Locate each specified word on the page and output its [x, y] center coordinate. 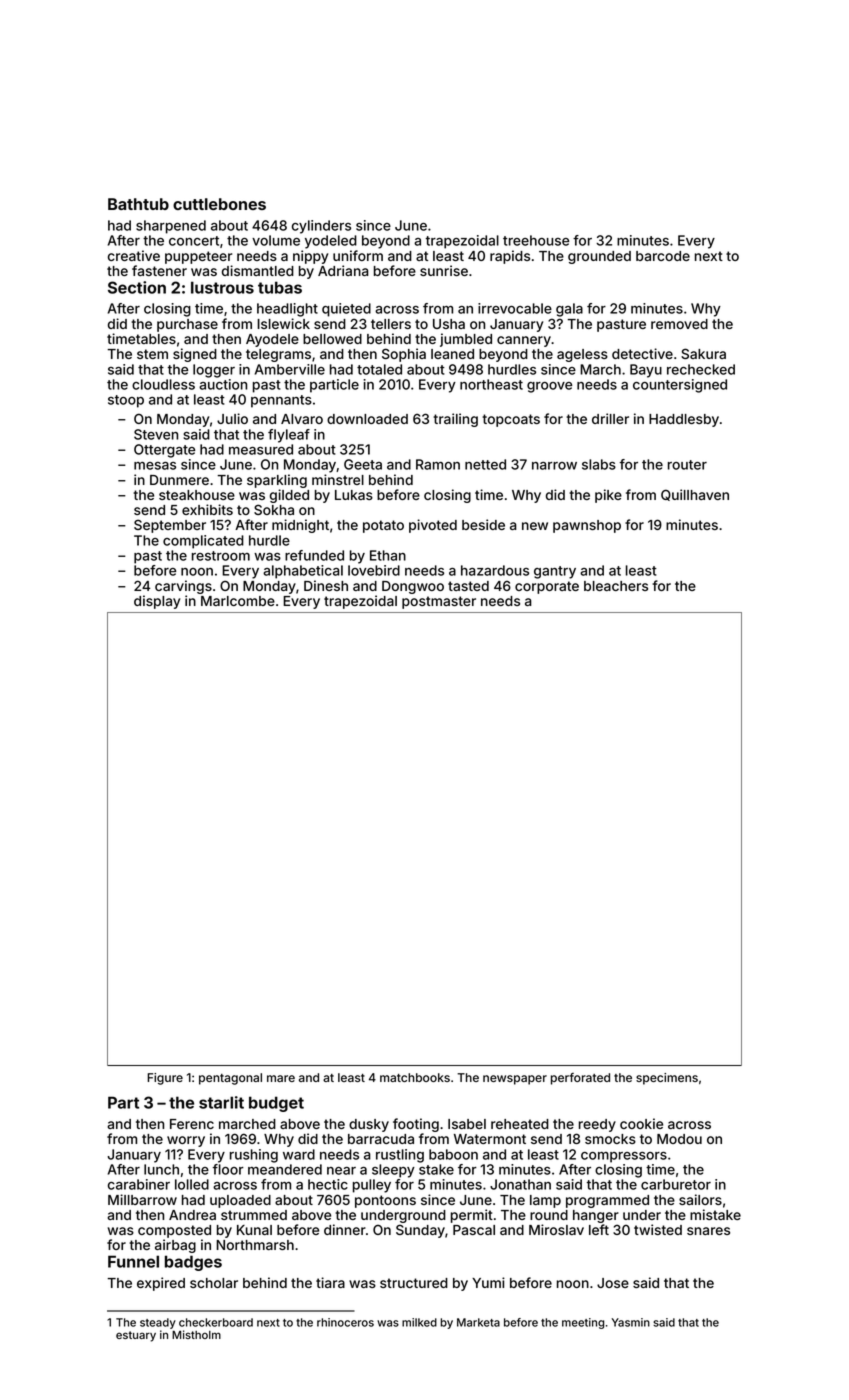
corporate [547, 587]
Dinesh [326, 585]
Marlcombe [238, 601]
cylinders [321, 227]
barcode [663, 256]
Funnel [133, 1261]
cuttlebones [219, 204]
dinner [345, 1229]
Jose [613, 1283]
